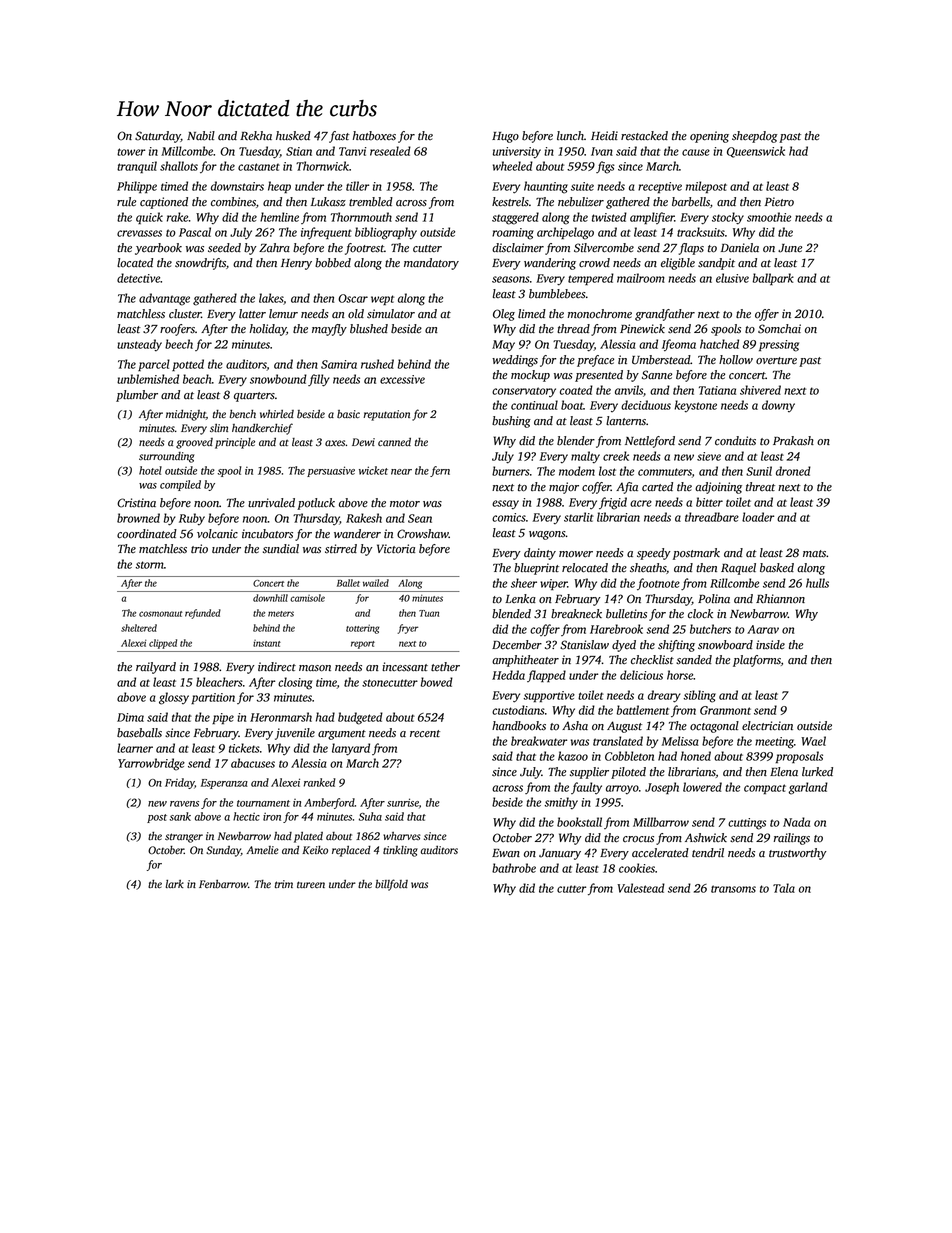 This image has width=952, height=1233. What do you see at coordinates (281, 717) in the image?
I see `Heronmarsh` at bounding box center [281, 717].
